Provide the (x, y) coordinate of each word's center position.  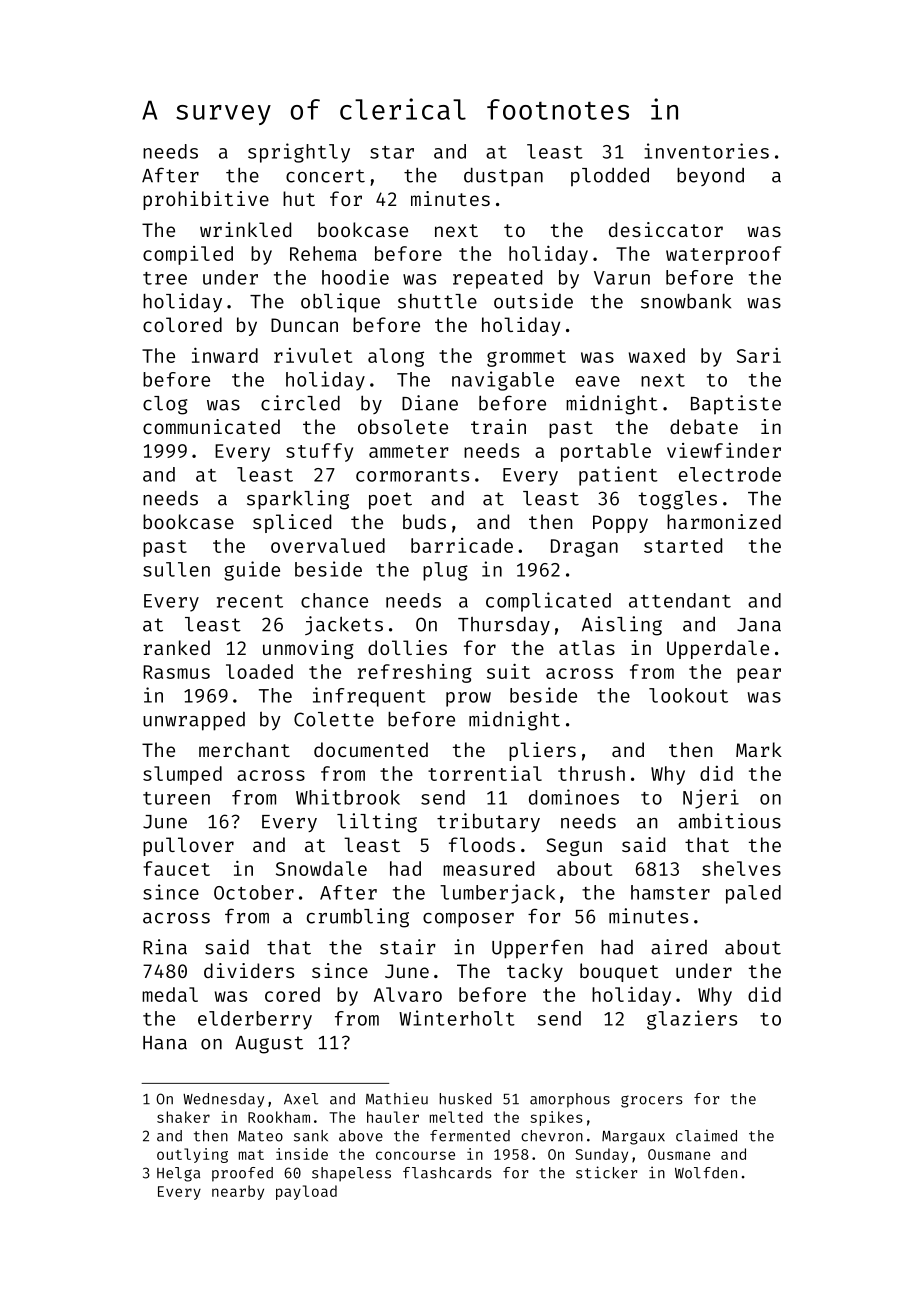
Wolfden (706, 1173)
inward (225, 355)
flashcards (447, 1173)
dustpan (503, 177)
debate (704, 426)
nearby (238, 1192)
